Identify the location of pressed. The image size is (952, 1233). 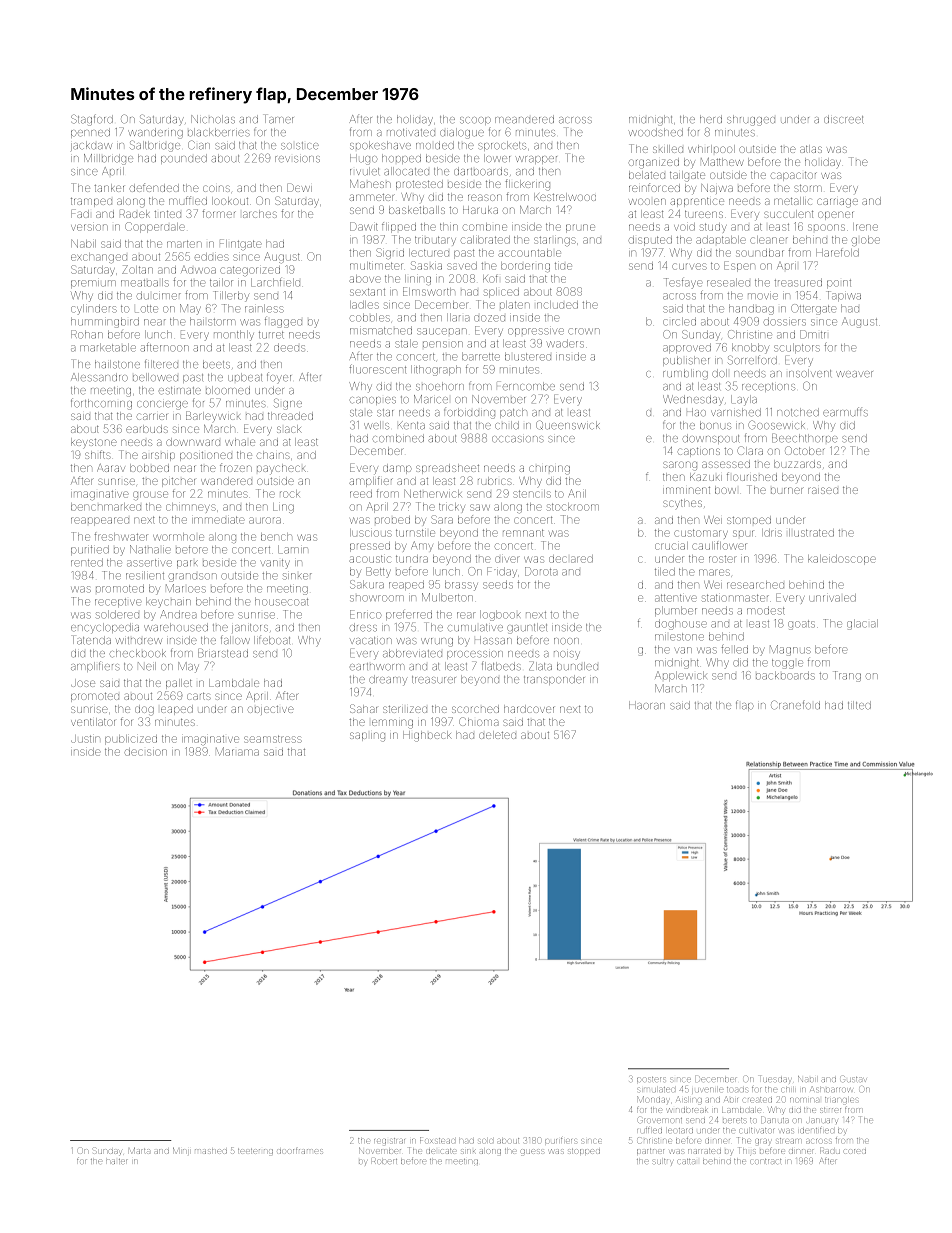
(370, 547).
